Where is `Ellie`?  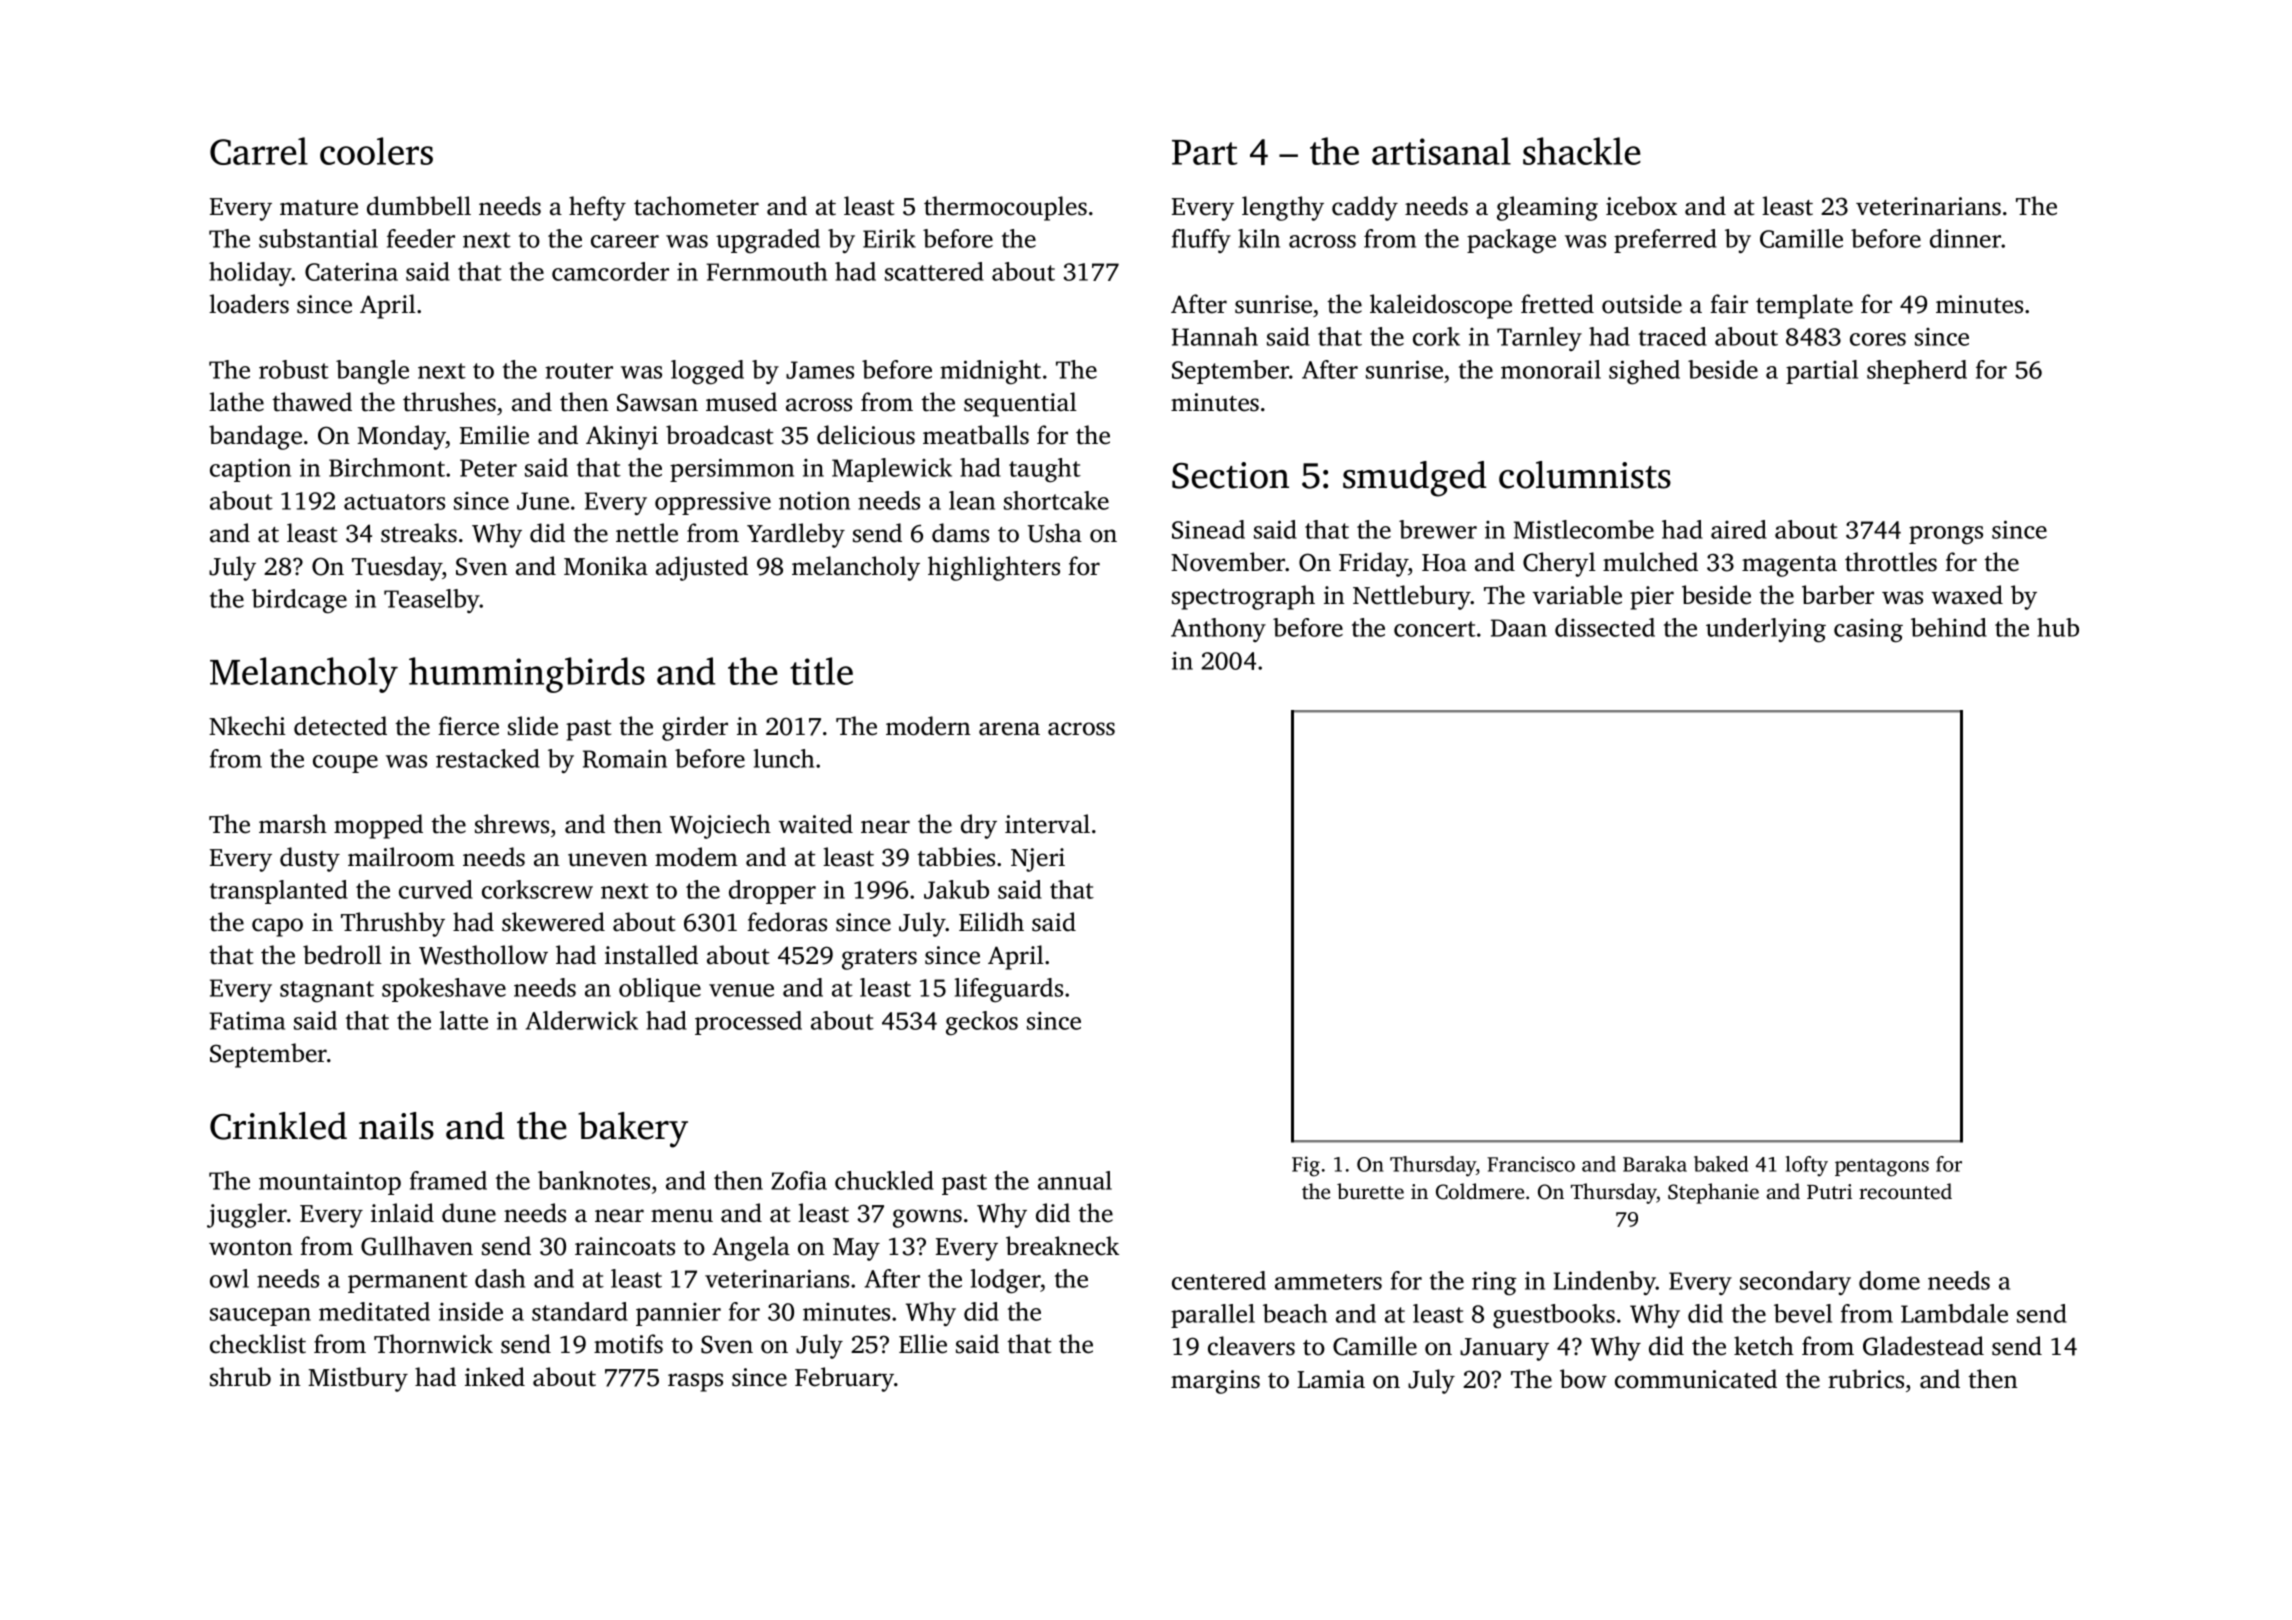
Ellie is located at coordinates (923, 1344).
